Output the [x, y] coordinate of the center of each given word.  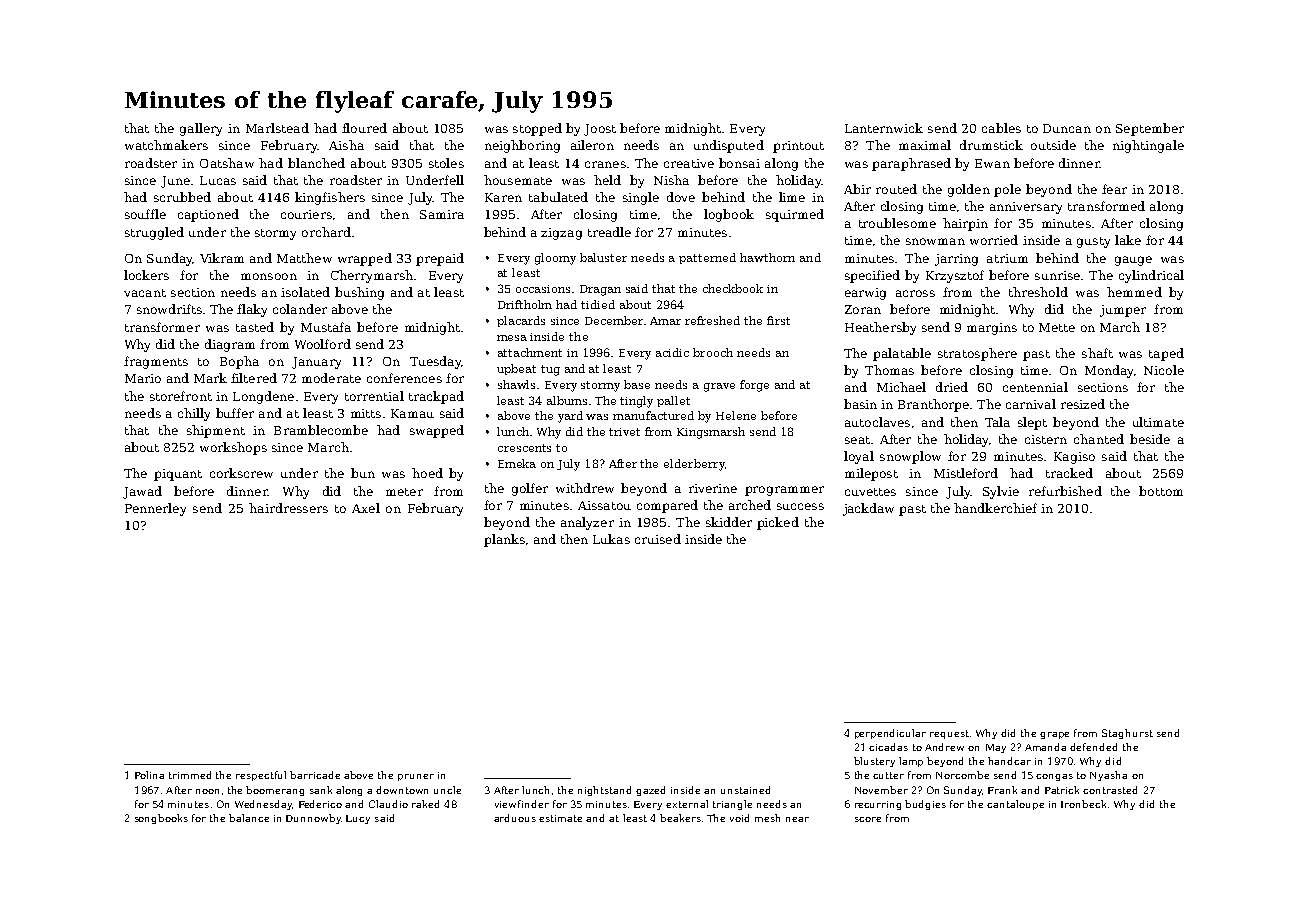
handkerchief [995, 508]
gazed [650, 791]
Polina [149, 775]
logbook [729, 215]
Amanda [1045, 747]
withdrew [585, 488]
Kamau [412, 413]
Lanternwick [884, 128]
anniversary [1026, 208]
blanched [316, 163]
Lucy [358, 819]
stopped [537, 129]
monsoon [269, 276]
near [797, 819]
